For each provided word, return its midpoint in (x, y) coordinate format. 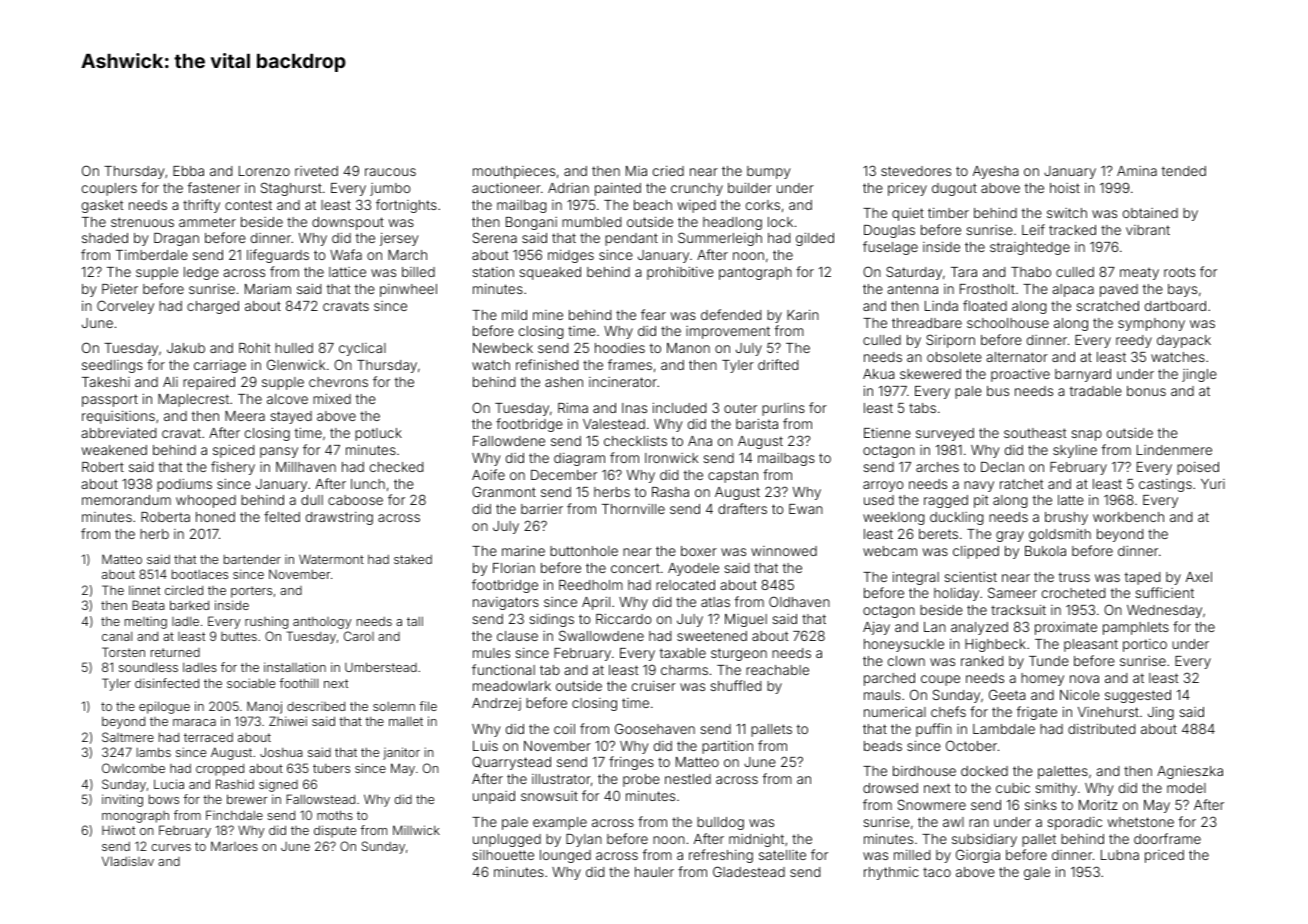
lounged (565, 856)
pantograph (755, 273)
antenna (912, 289)
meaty (1139, 274)
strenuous (142, 222)
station (493, 272)
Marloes (234, 846)
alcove (287, 399)
